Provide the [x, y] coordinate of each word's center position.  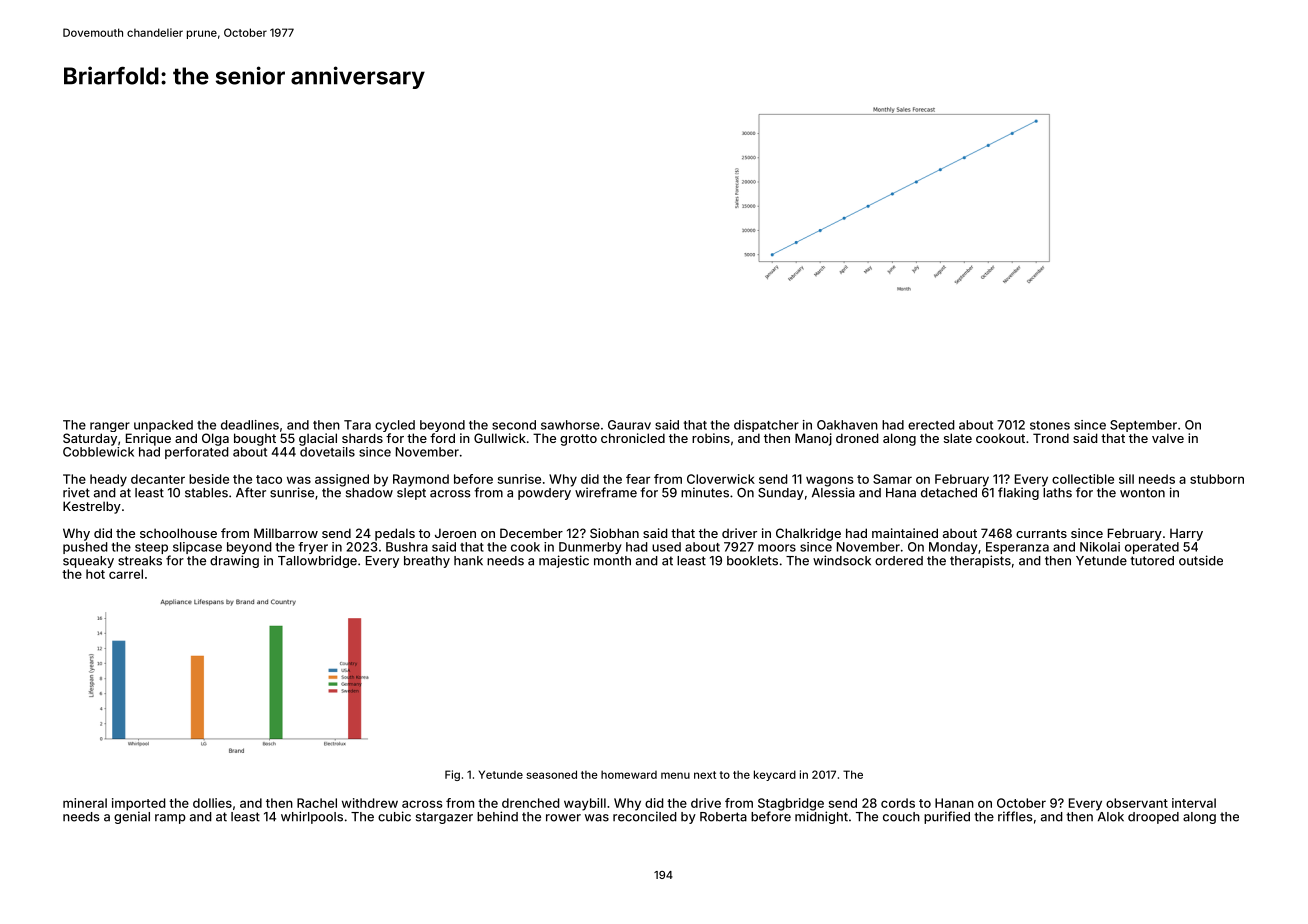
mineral [85, 803]
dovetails [327, 452]
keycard [775, 775]
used [666, 547]
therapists [980, 561]
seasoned [551, 774]
